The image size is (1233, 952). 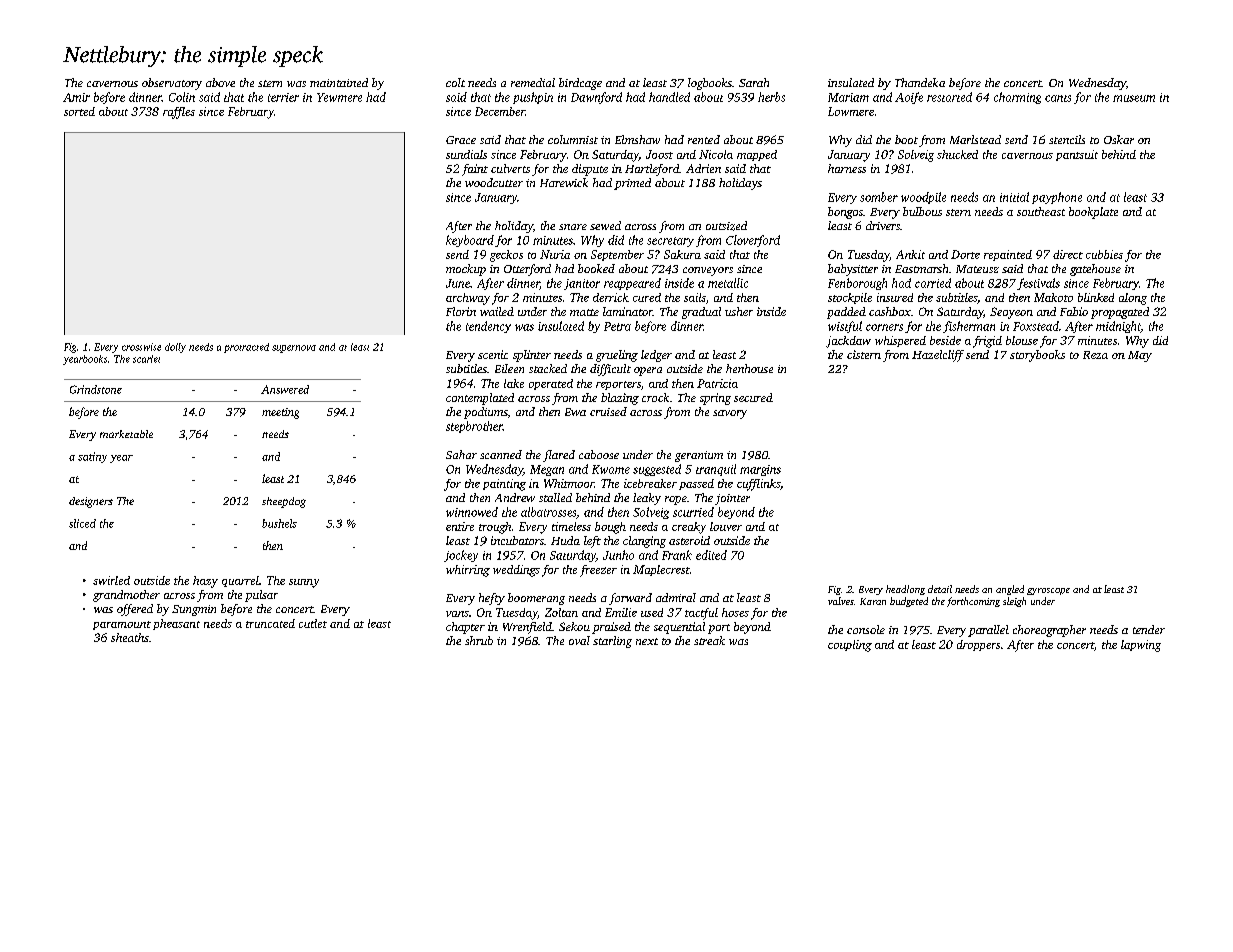 What do you see at coordinates (703, 168) in the screenshot?
I see `Adrien` at bounding box center [703, 168].
